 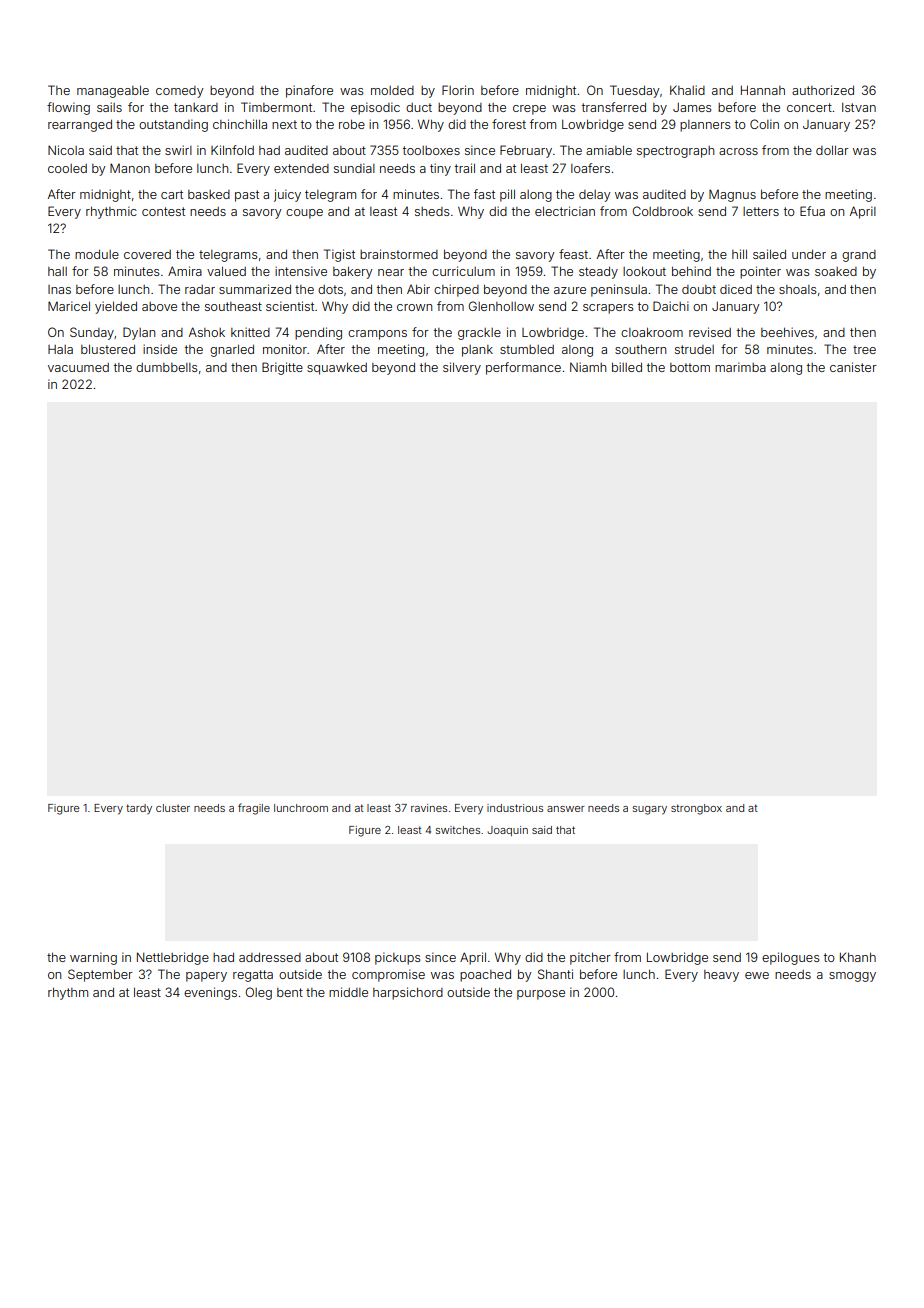 What do you see at coordinates (290, 306) in the screenshot?
I see `scientist` at bounding box center [290, 306].
